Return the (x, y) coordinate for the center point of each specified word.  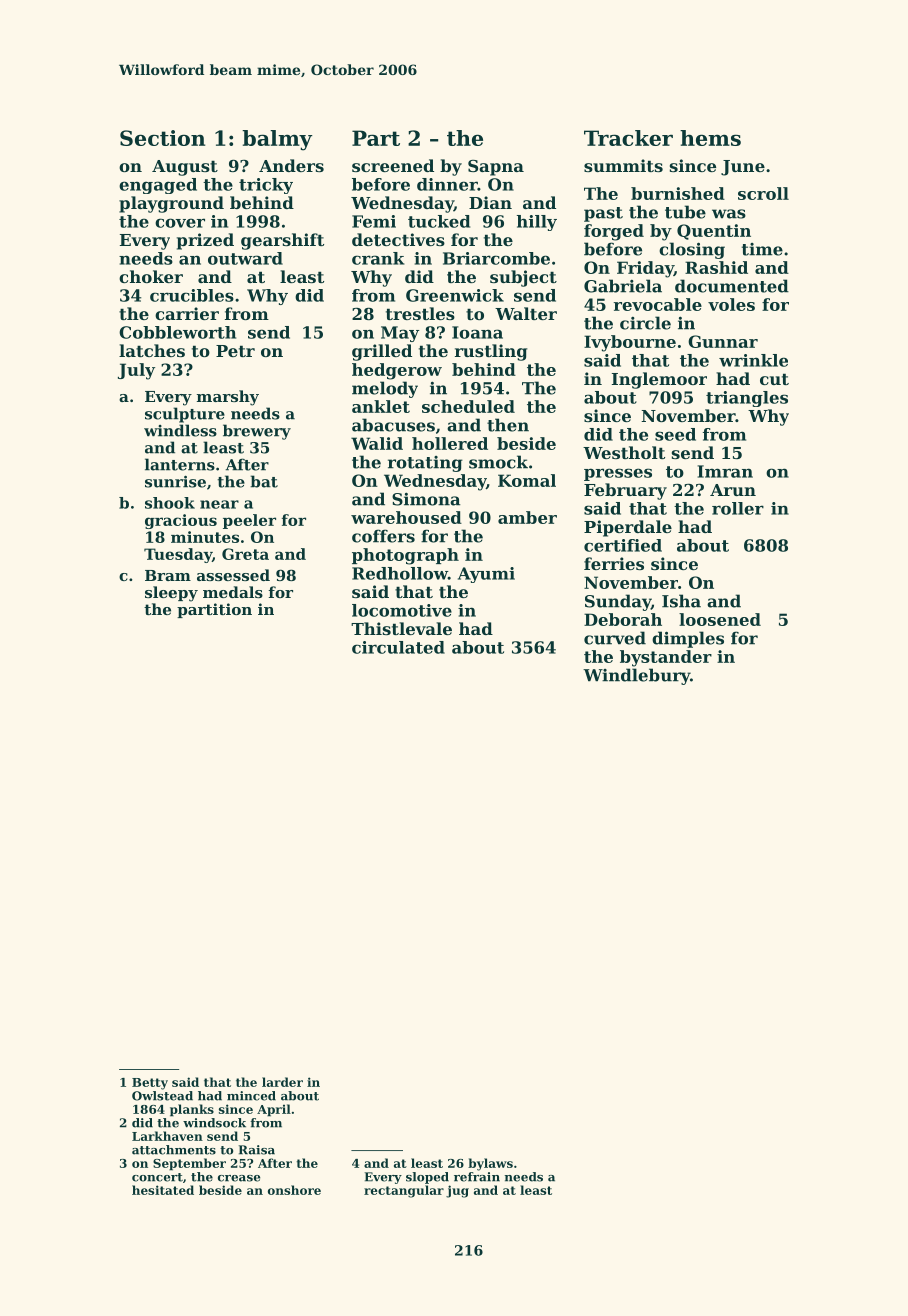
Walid (377, 443)
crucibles (192, 295)
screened (393, 165)
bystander (666, 658)
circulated (398, 647)
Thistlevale (401, 628)
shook (170, 503)
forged (614, 232)
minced (251, 1096)
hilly (537, 223)
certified (623, 545)
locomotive (402, 610)
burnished (678, 193)
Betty (150, 1084)
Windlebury (636, 676)
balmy (277, 140)
